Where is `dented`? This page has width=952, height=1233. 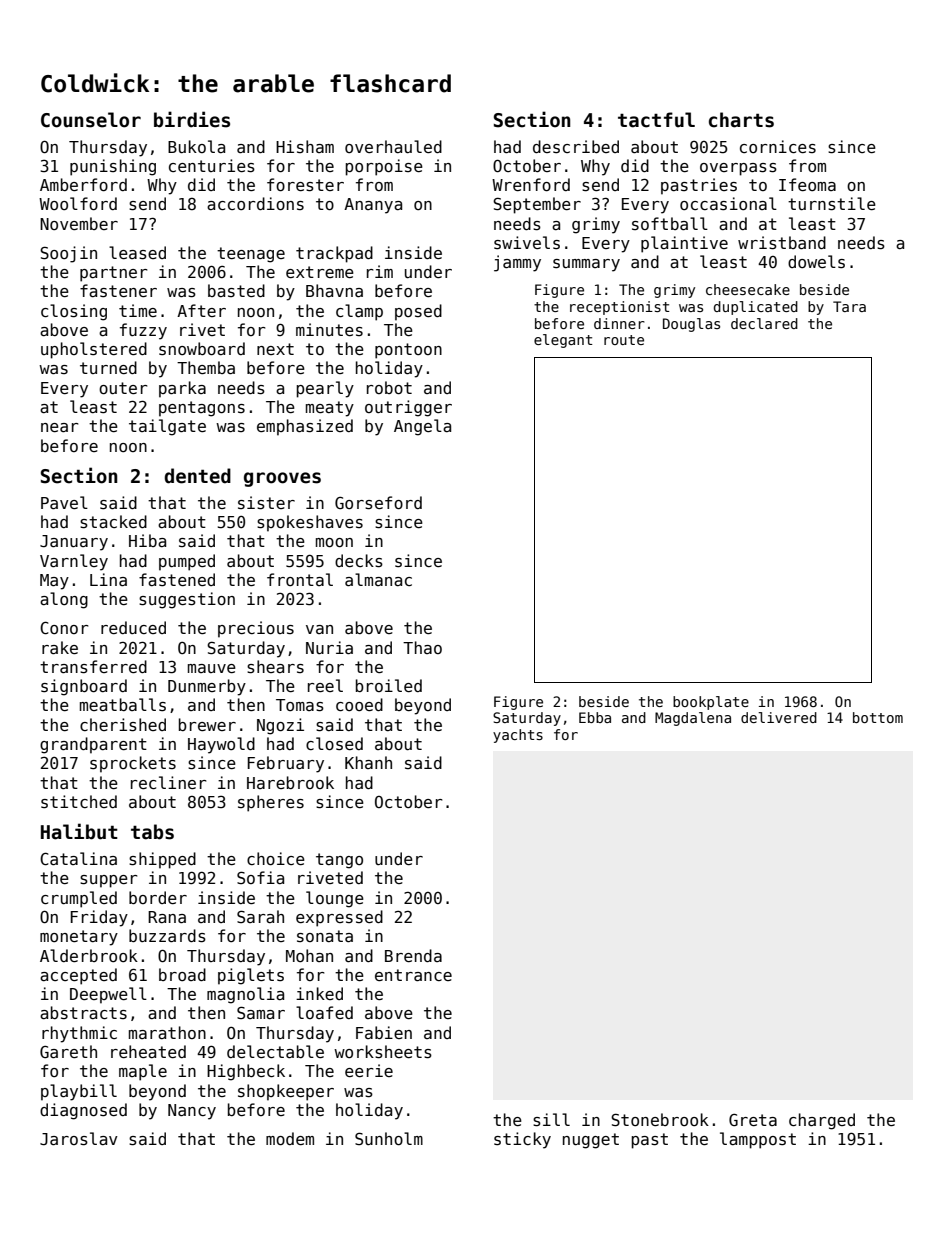 dented is located at coordinates (197, 476).
